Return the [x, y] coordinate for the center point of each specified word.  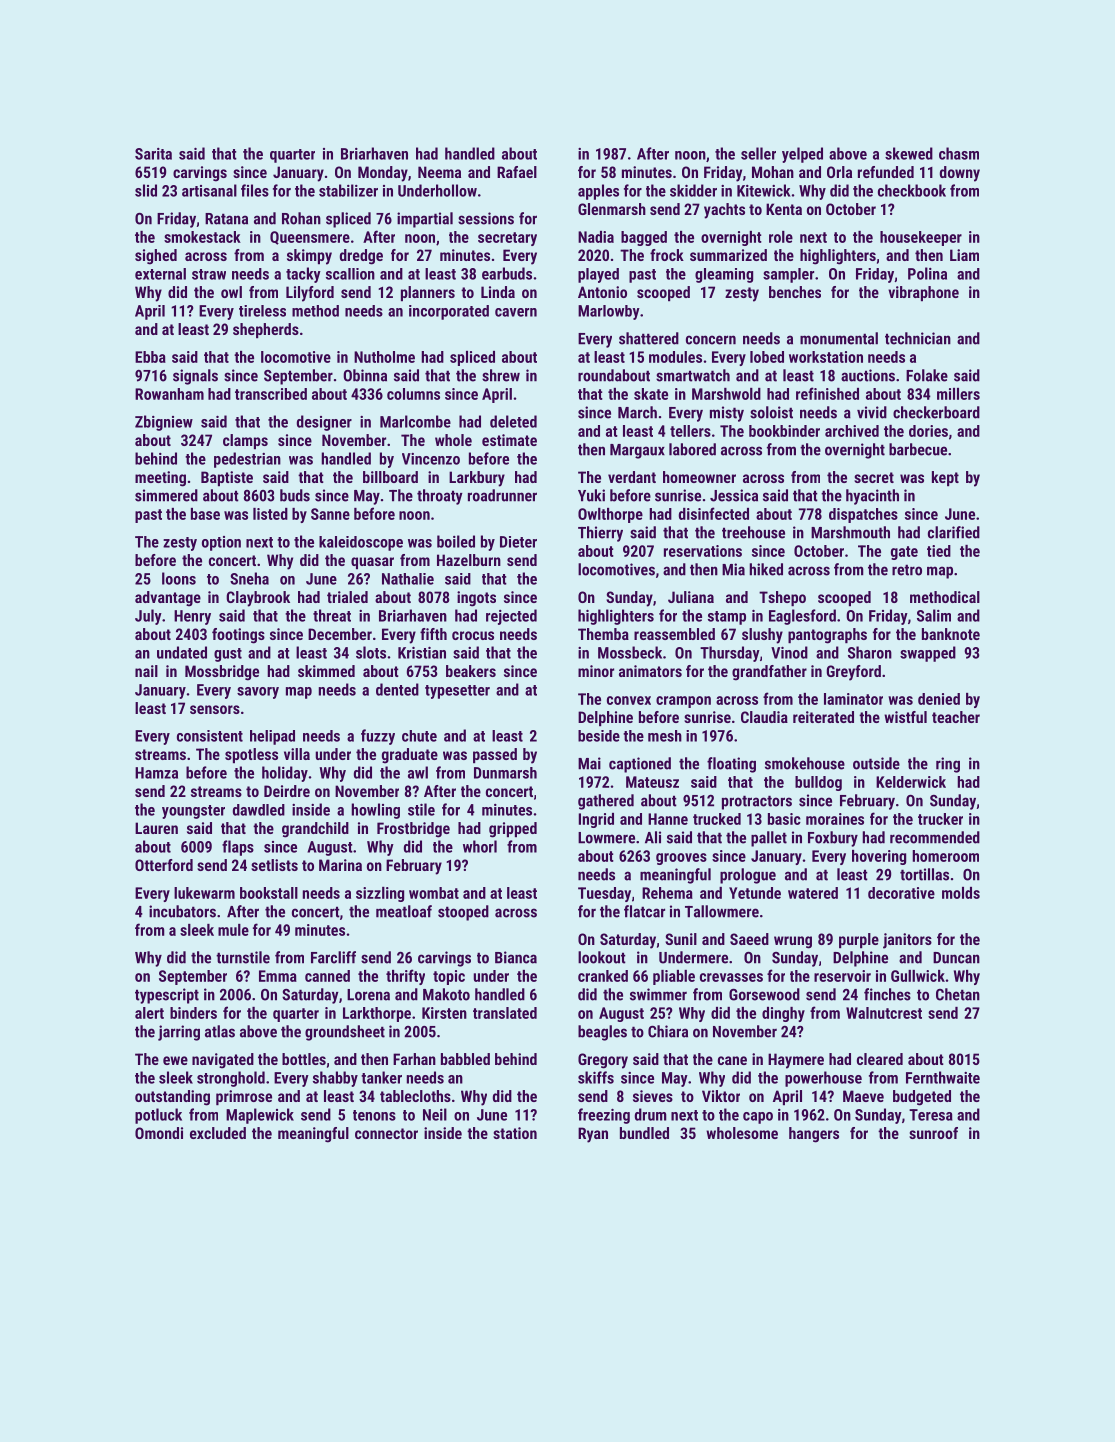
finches [887, 994]
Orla [839, 172]
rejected [511, 617]
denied [939, 699]
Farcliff [333, 957]
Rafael [517, 172]
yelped [802, 155]
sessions [486, 218]
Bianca [516, 957]
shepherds [266, 330]
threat [332, 615]
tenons [374, 1115]
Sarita [153, 154]
